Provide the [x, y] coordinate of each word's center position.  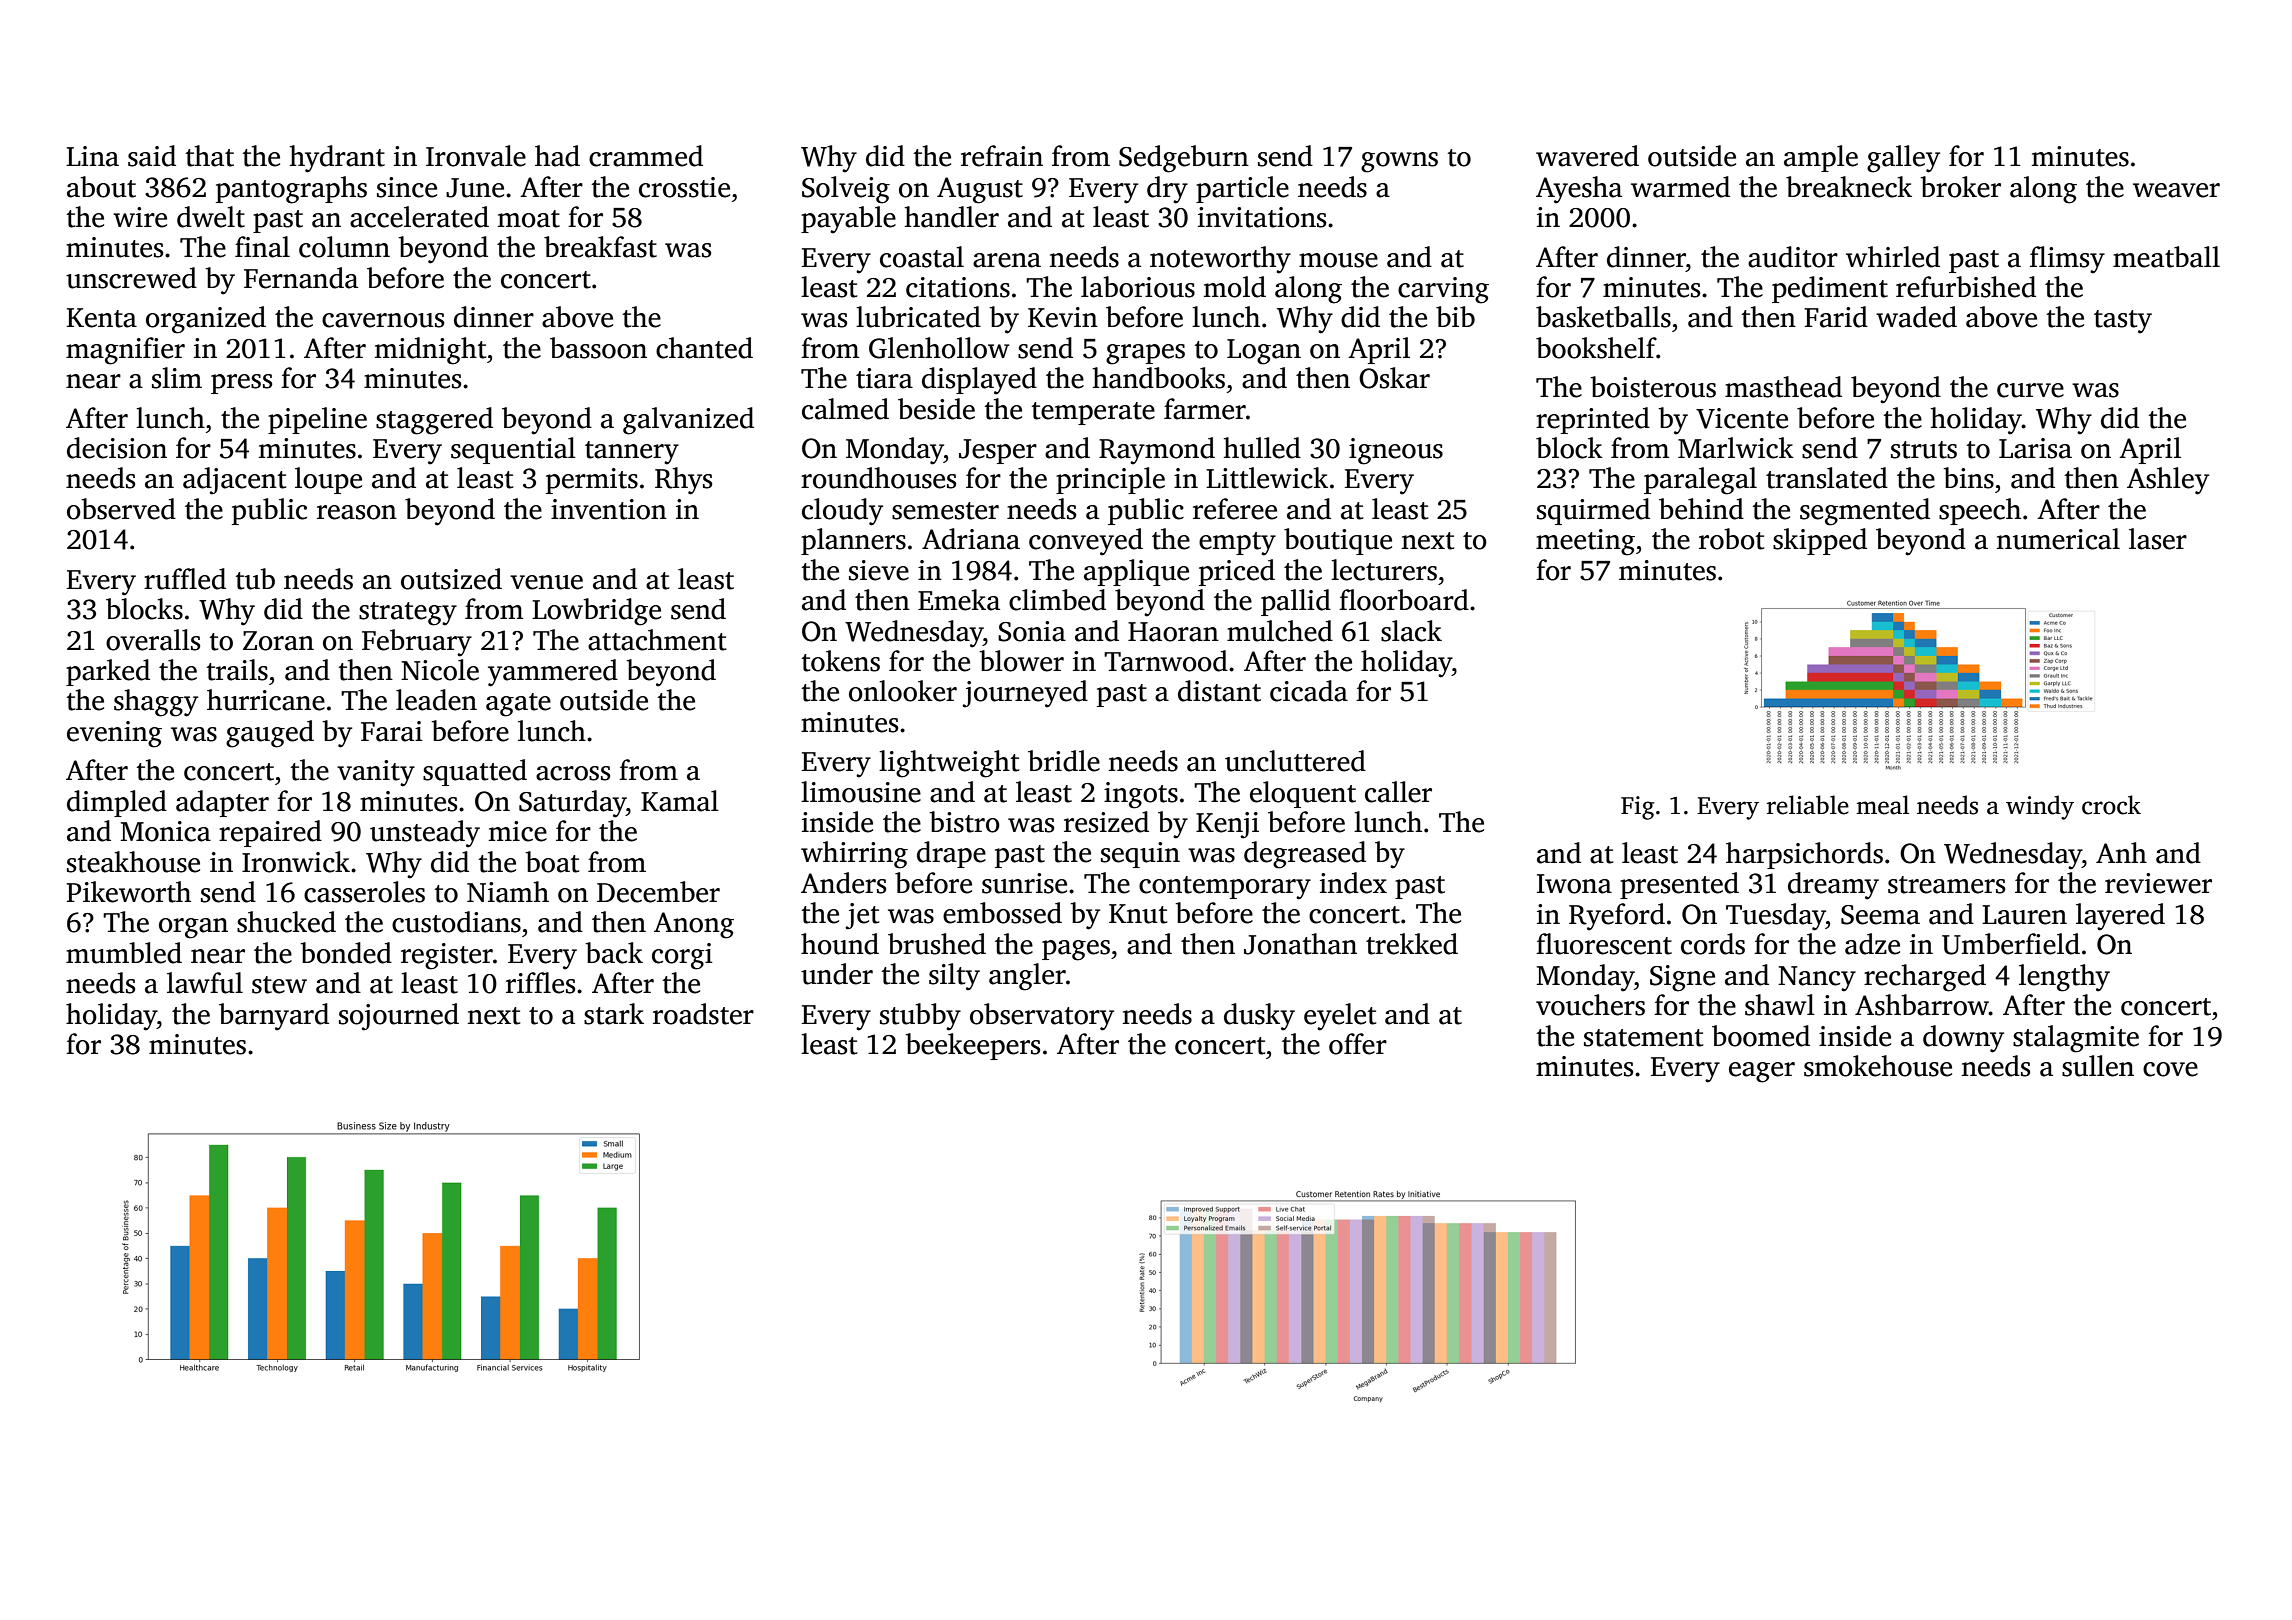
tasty [2123, 322]
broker [1961, 187]
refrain [1002, 156]
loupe [328, 480]
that [210, 156]
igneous [1396, 451]
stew [279, 985]
